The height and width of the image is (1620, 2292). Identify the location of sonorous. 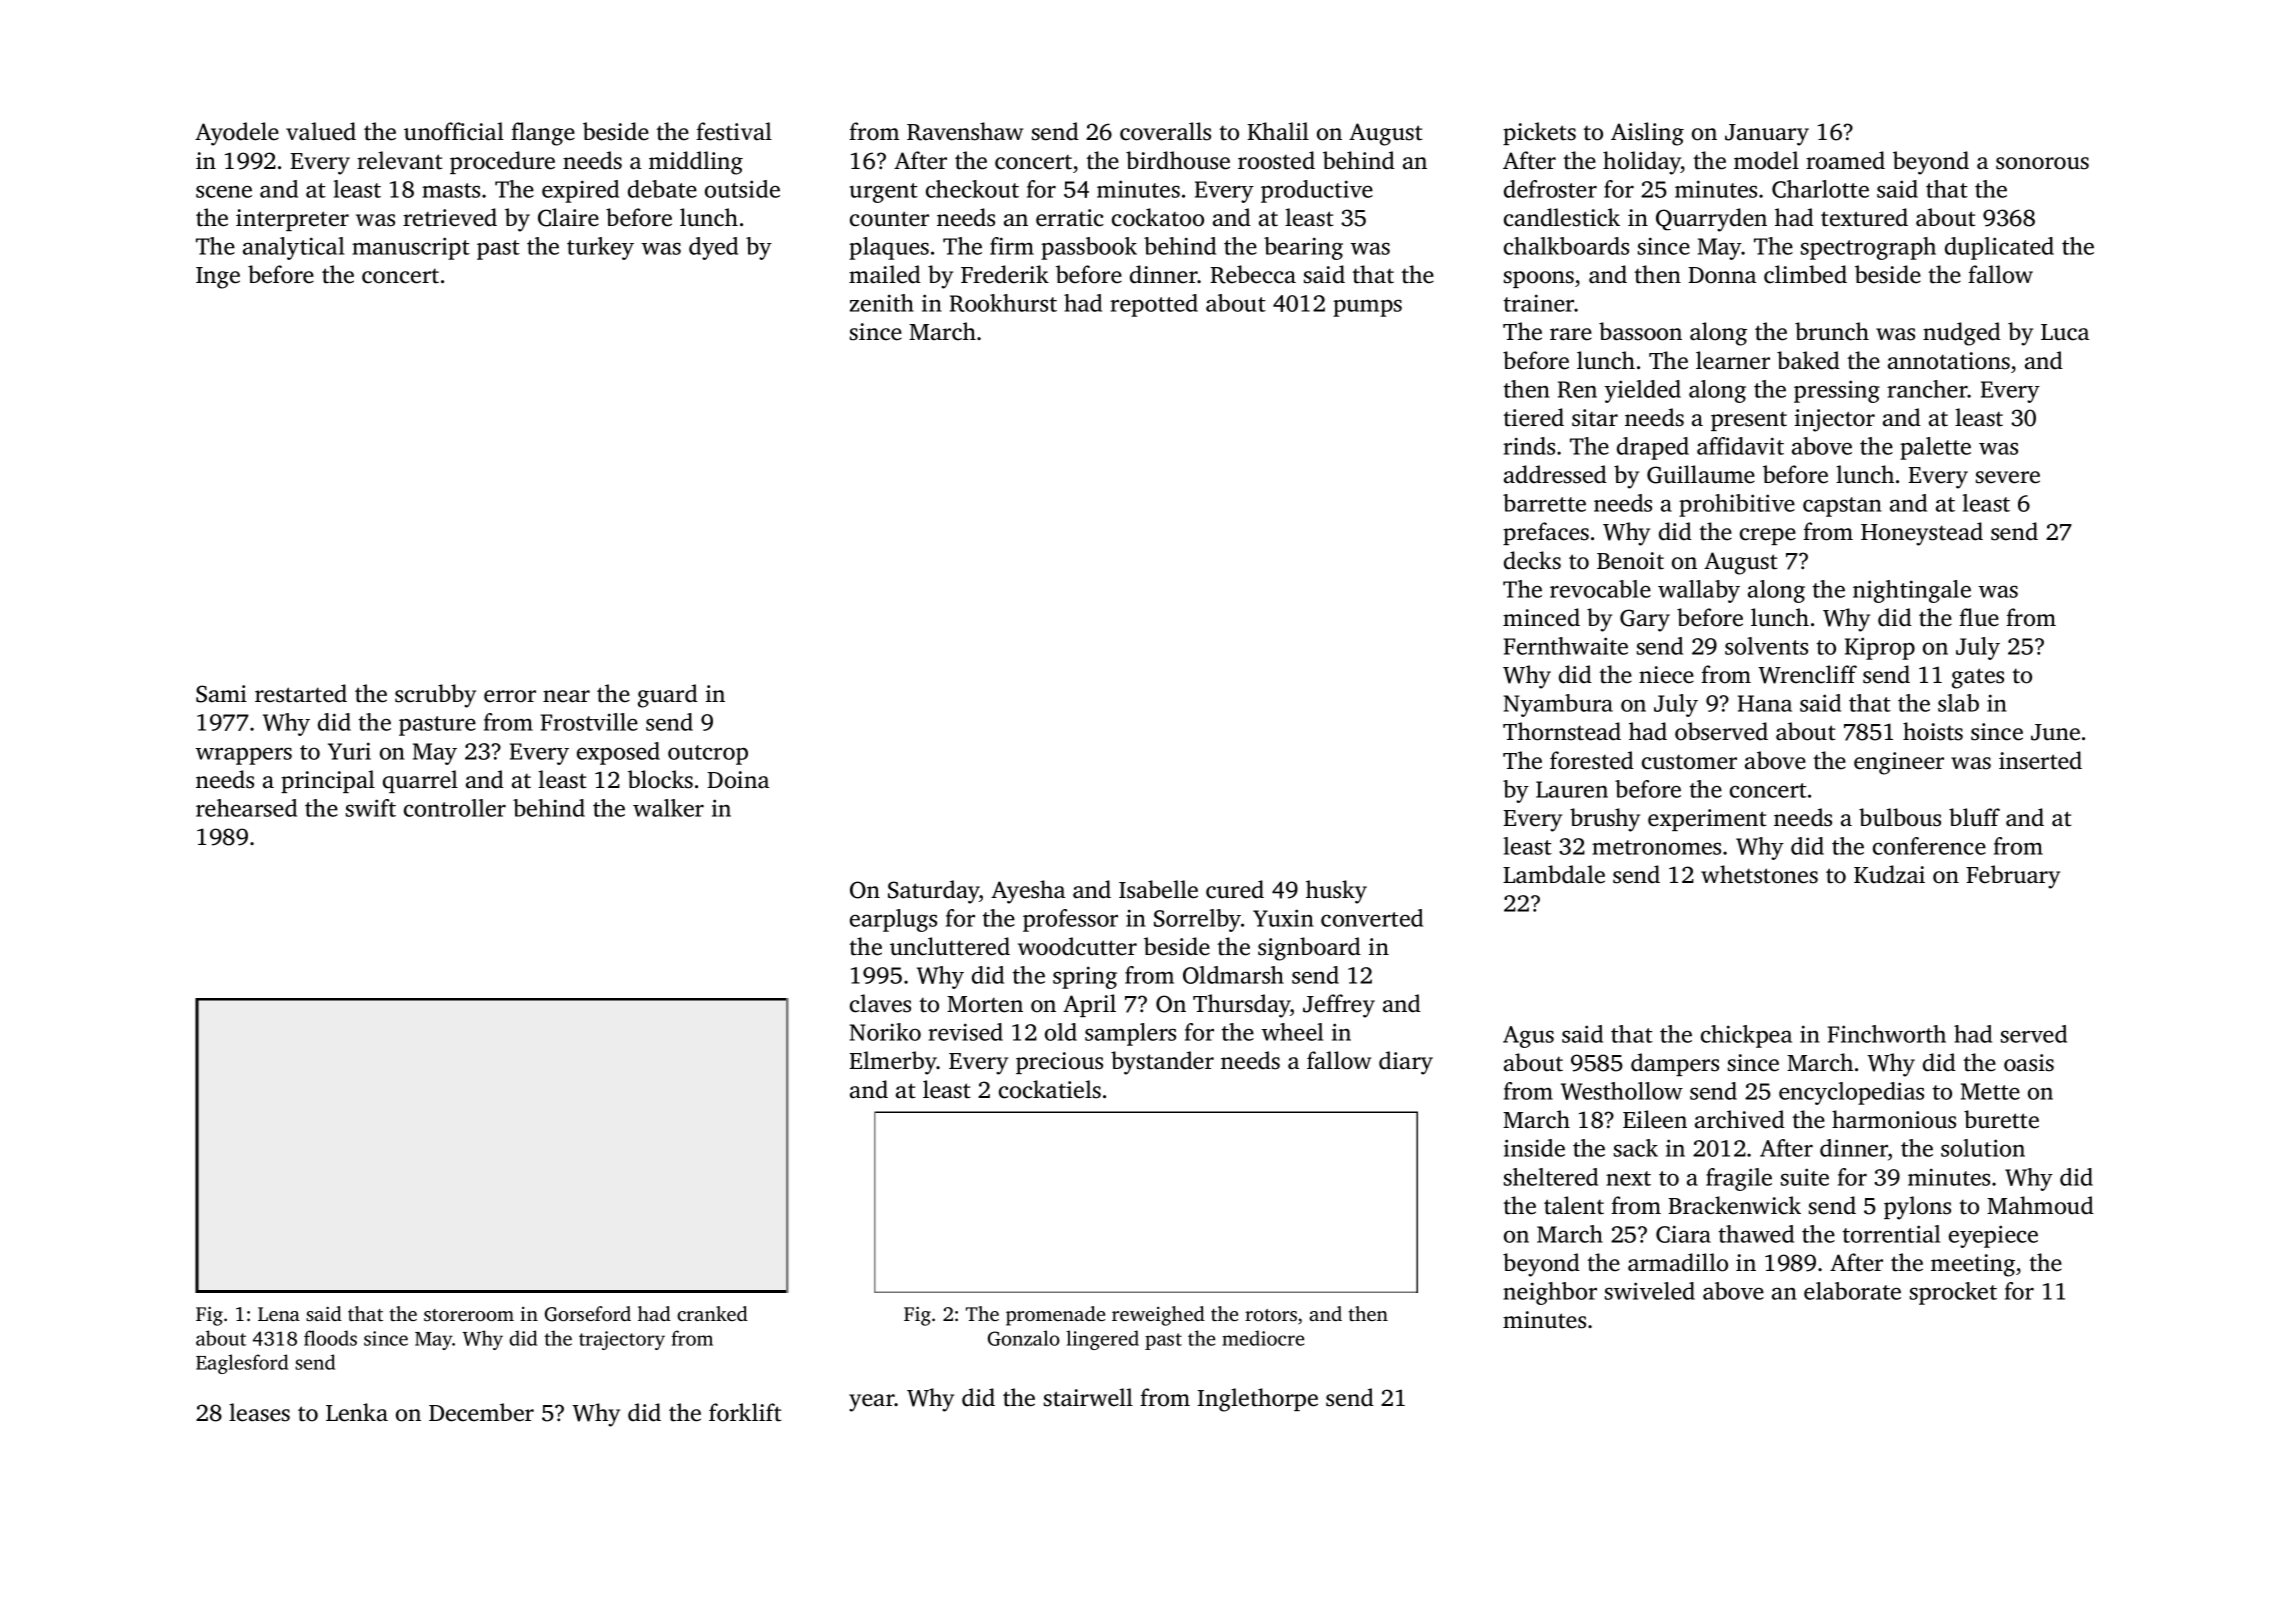
(2042, 163).
